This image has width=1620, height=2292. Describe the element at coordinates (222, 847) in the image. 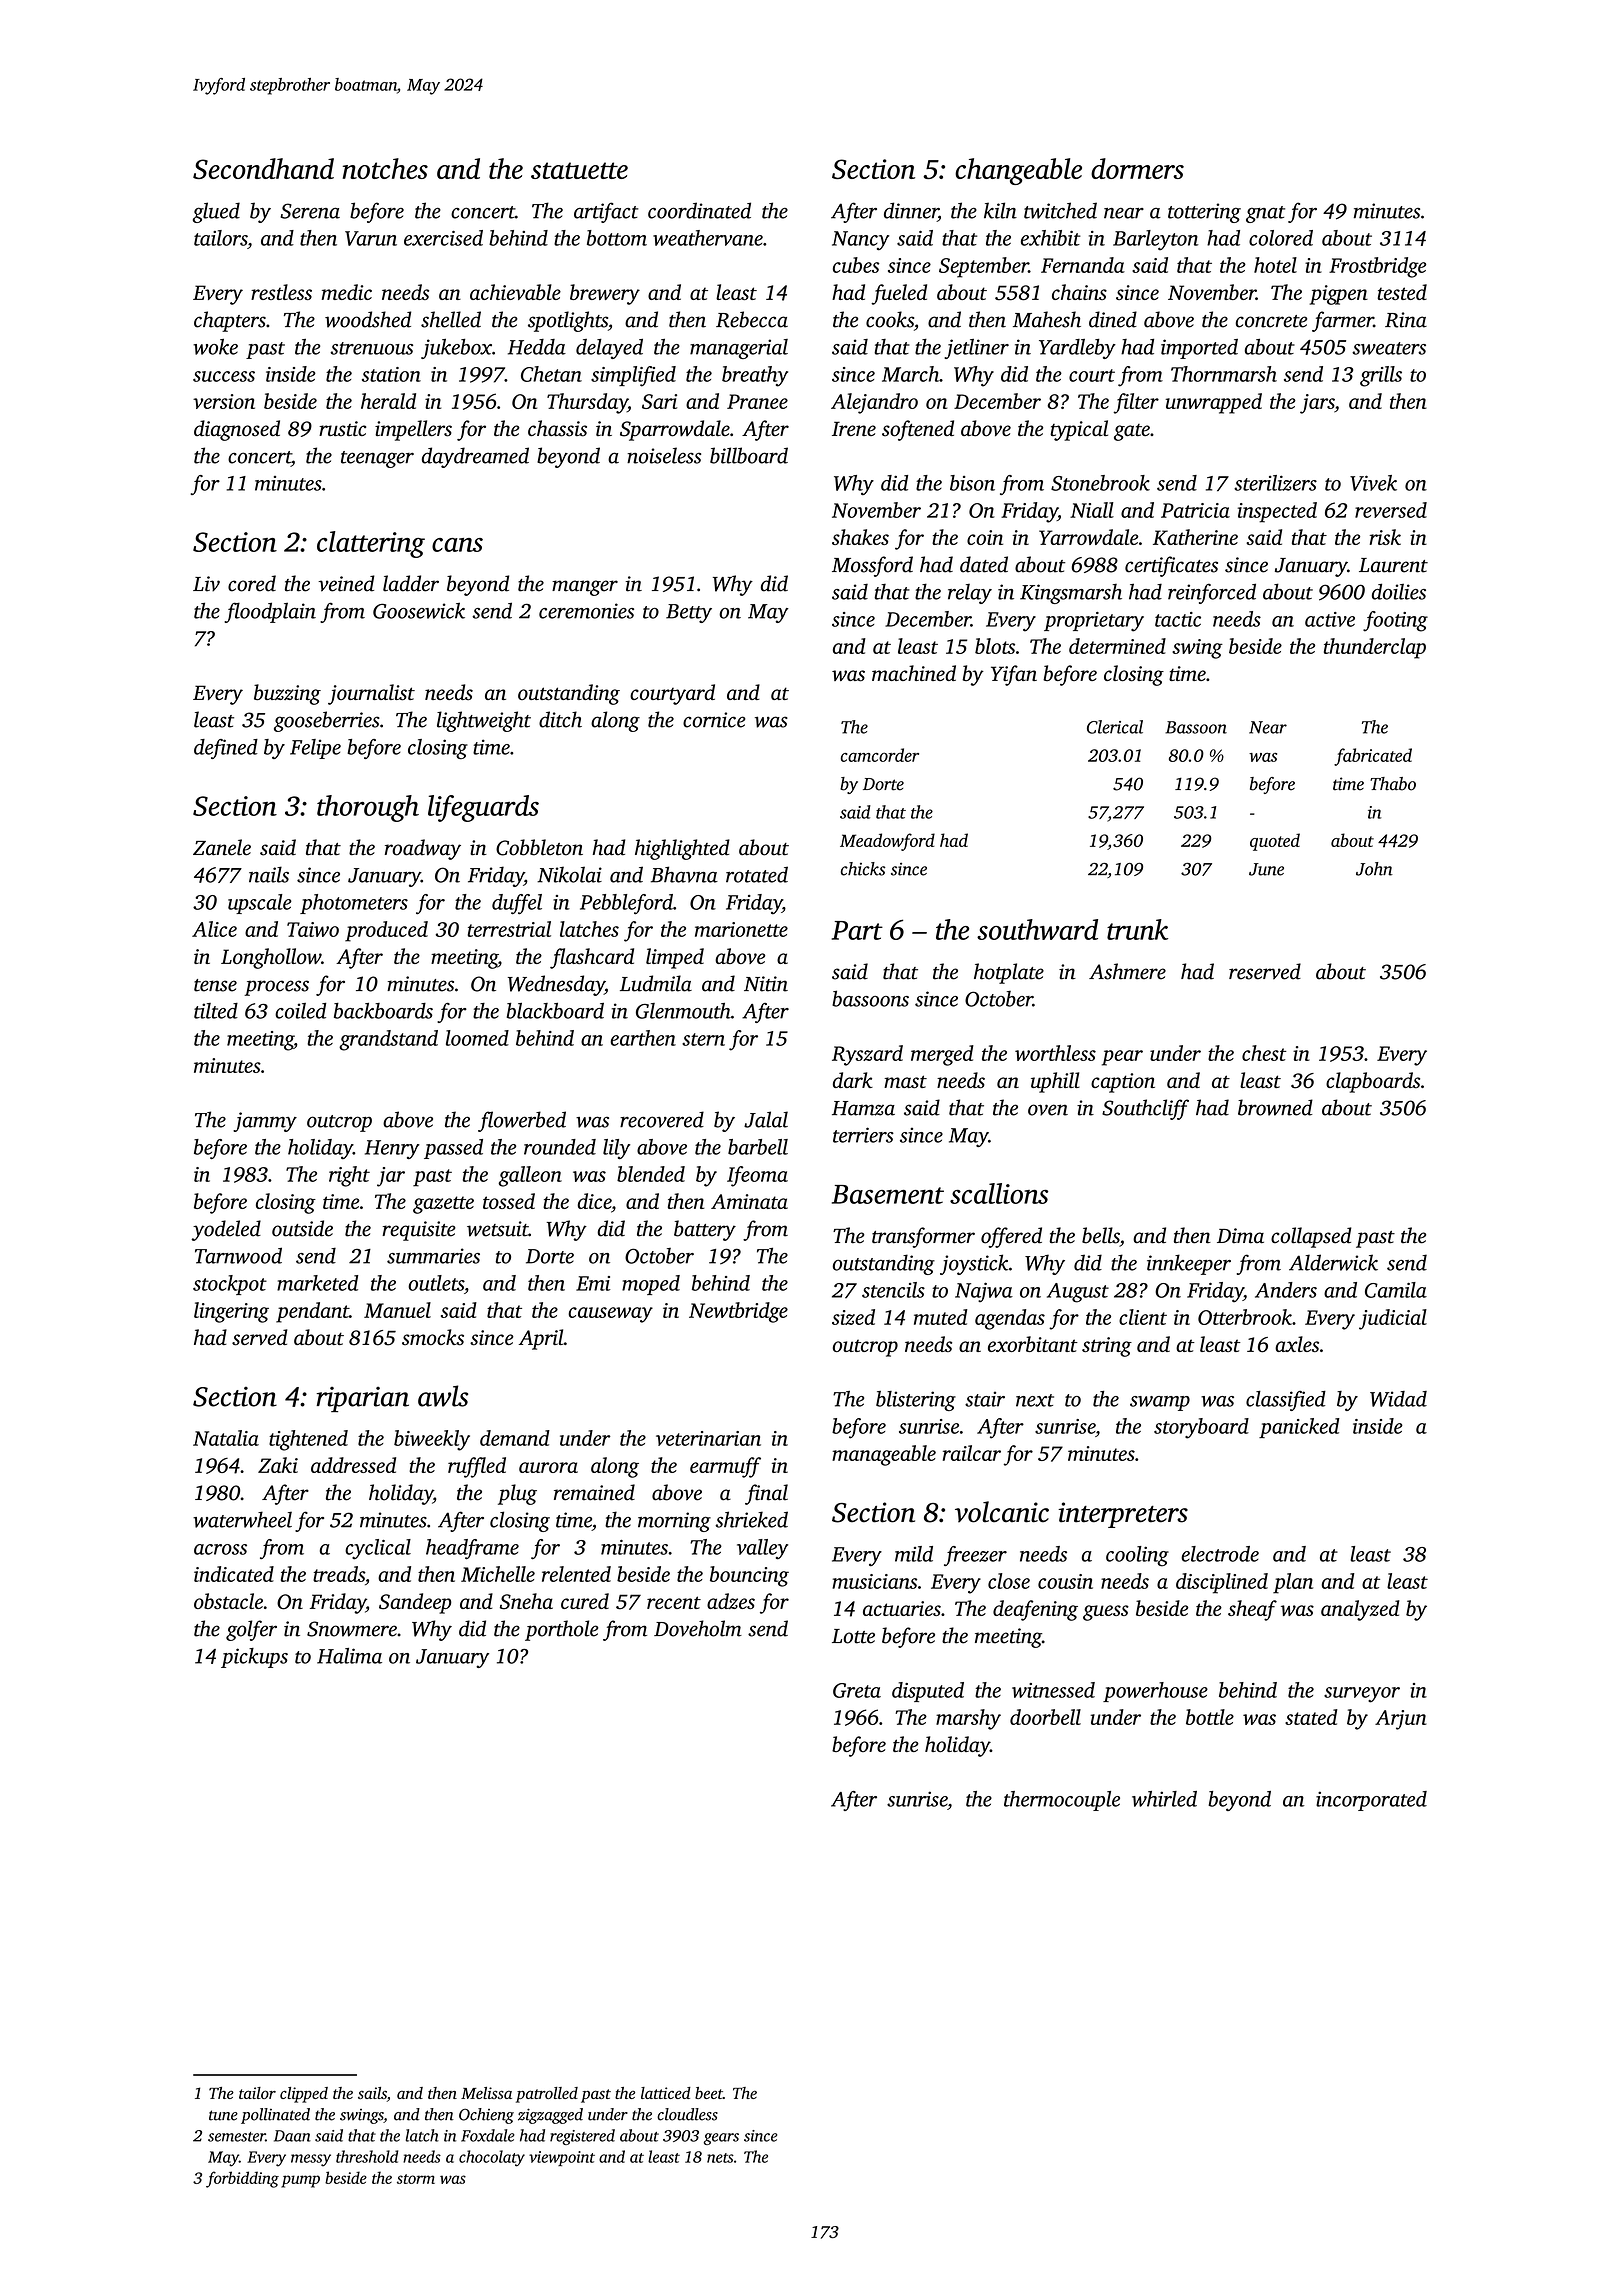

I see `Zanele` at that location.
